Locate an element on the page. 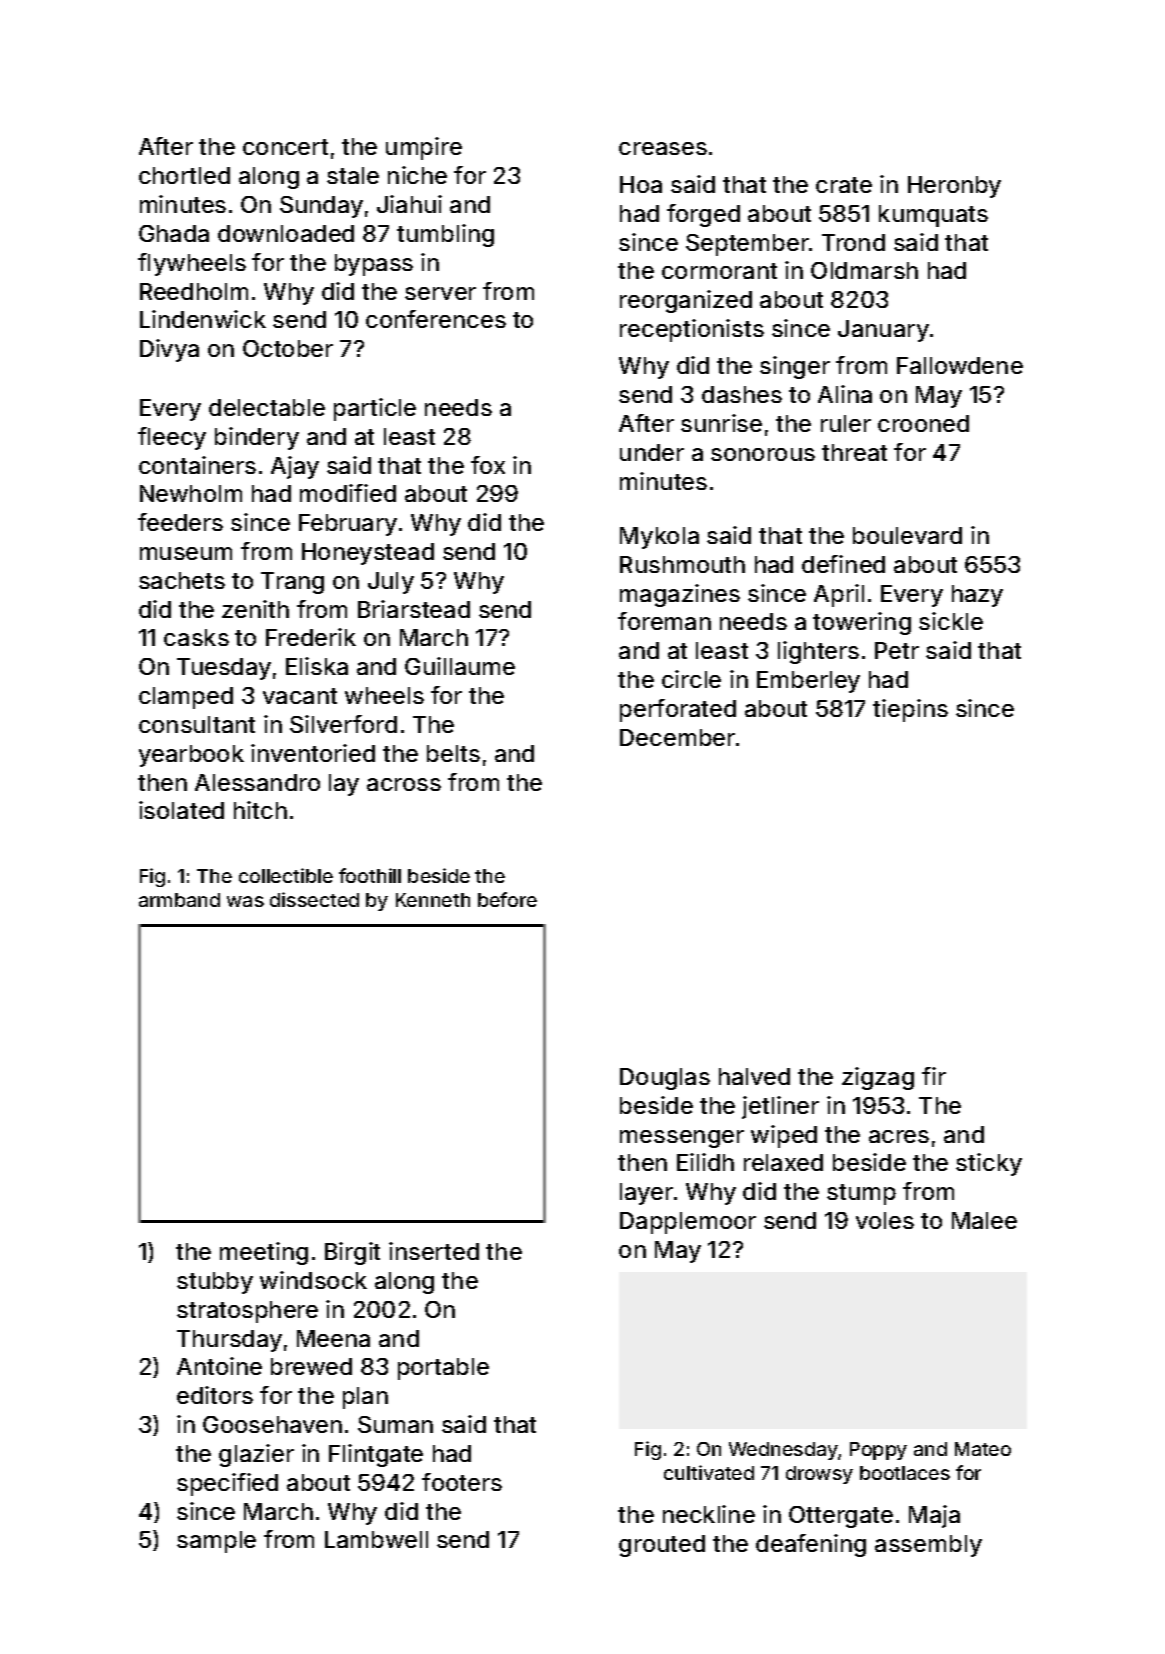 The width and height of the image is (1165, 1654). reorganized is located at coordinates (686, 301).
